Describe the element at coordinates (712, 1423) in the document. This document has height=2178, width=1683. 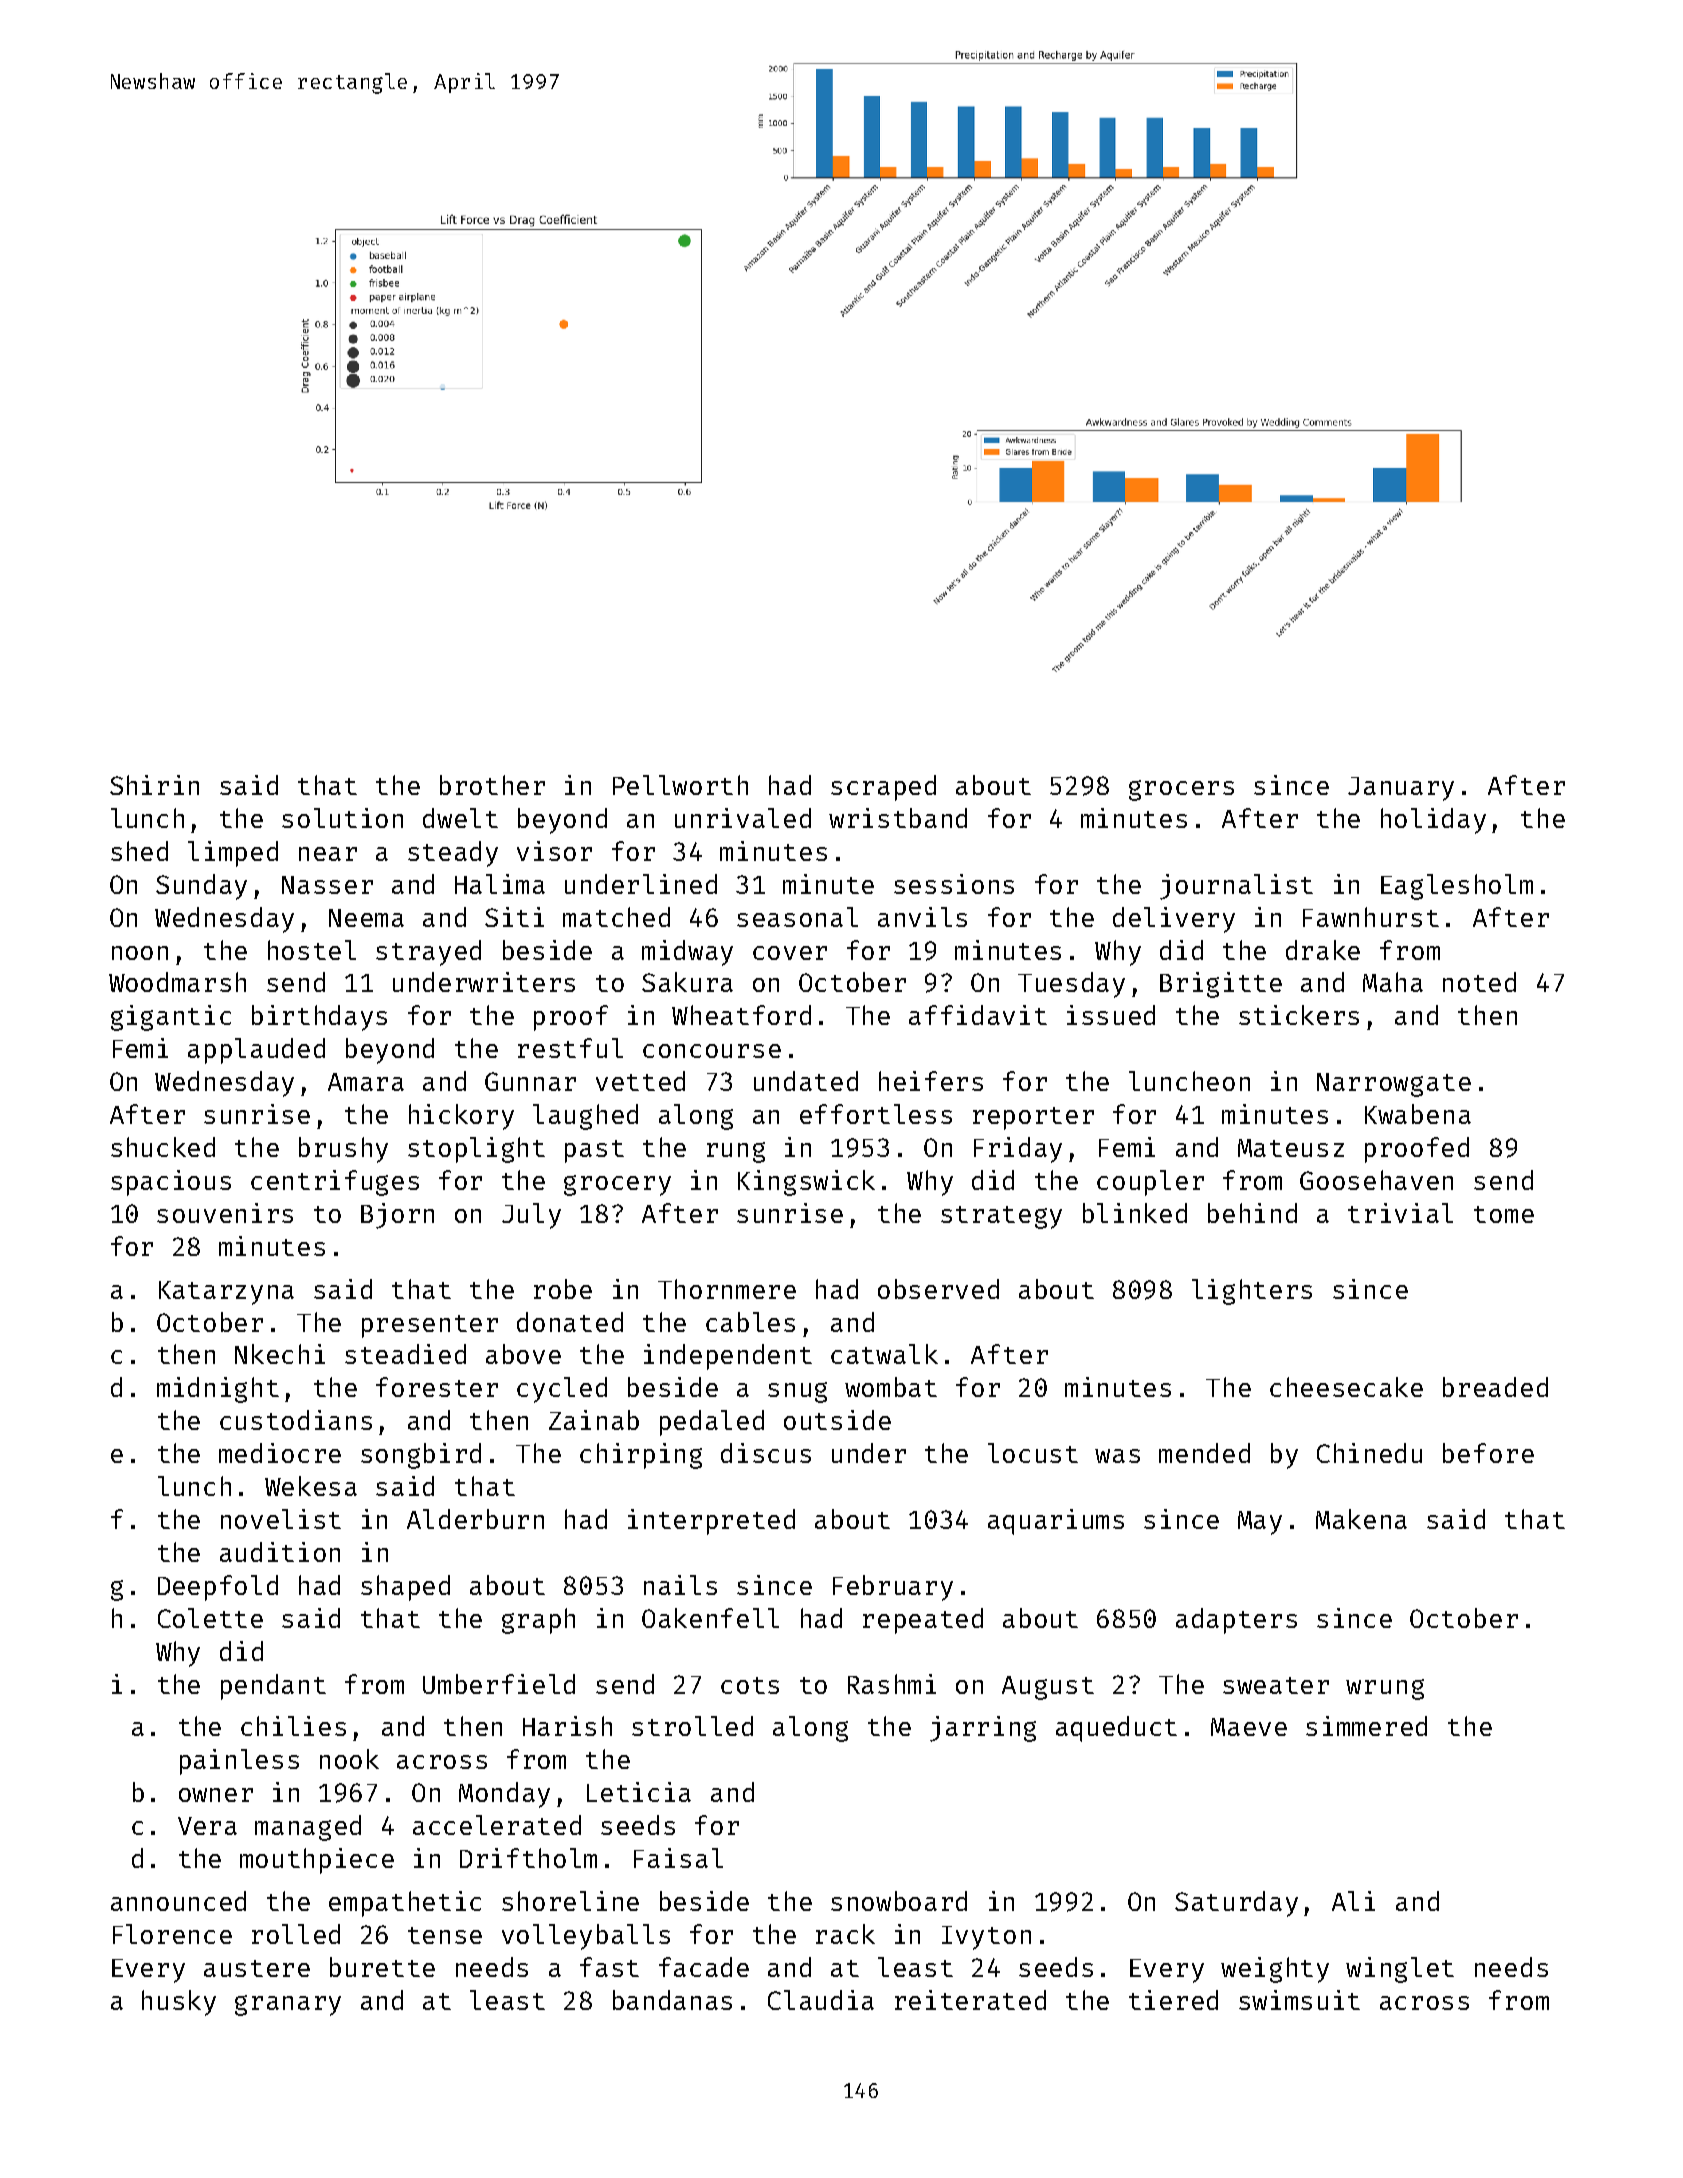
I see `pedaled` at that location.
